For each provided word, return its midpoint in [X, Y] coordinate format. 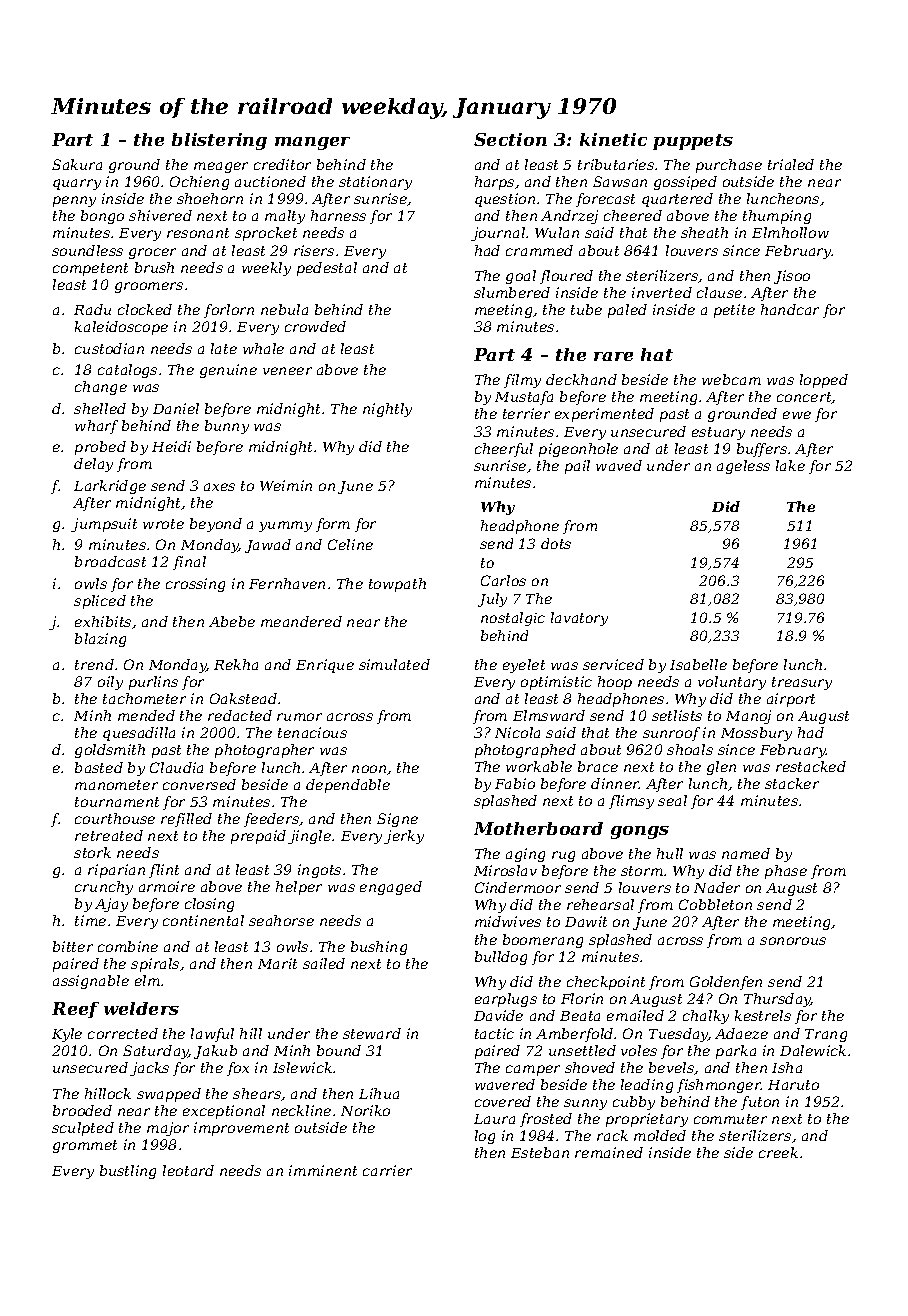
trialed [791, 164]
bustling [128, 1172]
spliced [100, 602]
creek [778, 1152]
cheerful [504, 450]
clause [719, 292]
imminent [323, 1170]
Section [510, 139]
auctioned [270, 181]
